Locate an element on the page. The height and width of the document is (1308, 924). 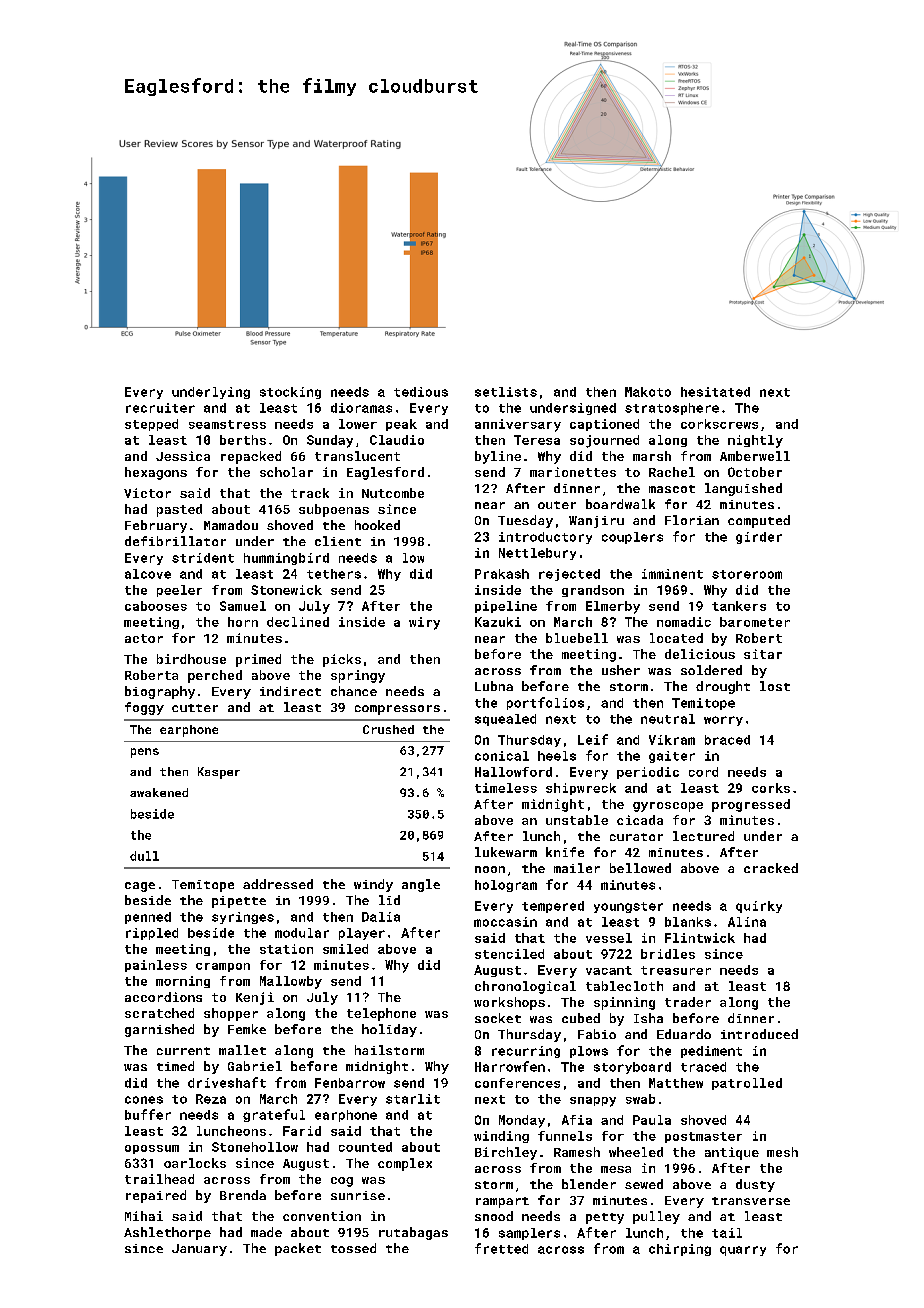
Crushed is located at coordinates (388, 729).
